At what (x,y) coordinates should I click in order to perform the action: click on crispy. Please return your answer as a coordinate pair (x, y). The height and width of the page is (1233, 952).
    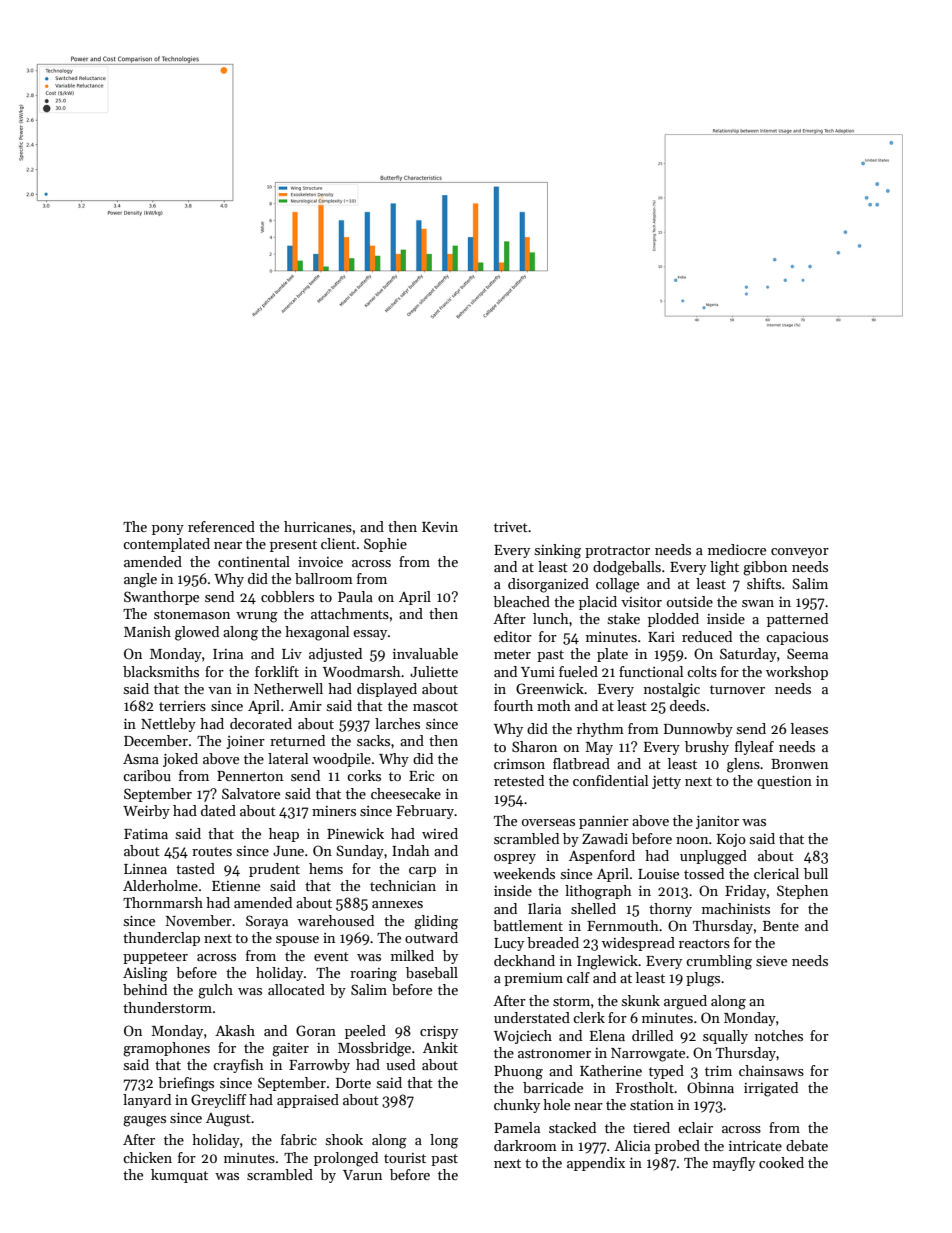
    Looking at the image, I should click on (439, 1032).
